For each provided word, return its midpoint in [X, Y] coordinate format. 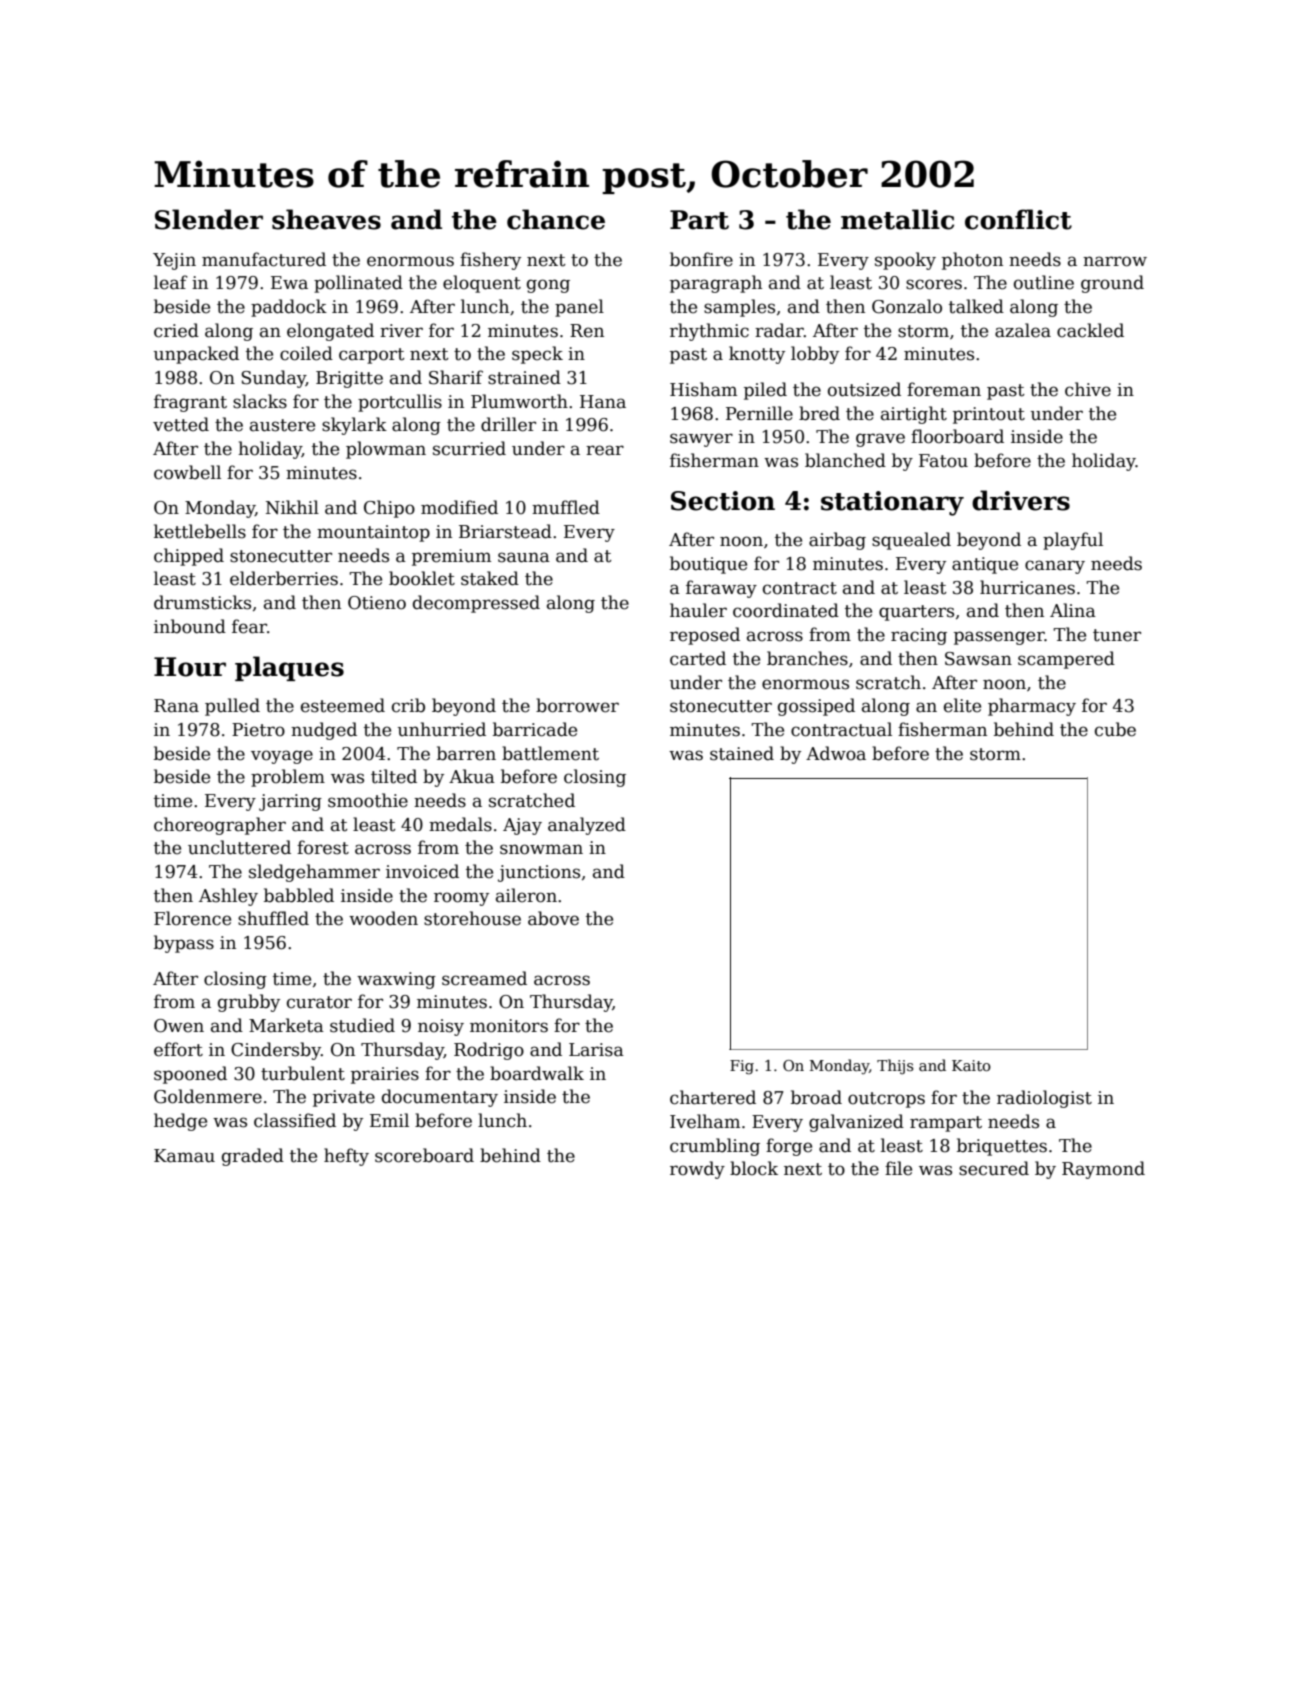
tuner [1117, 635]
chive [1088, 389]
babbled [299, 895]
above [553, 918]
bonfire [701, 259]
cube [1115, 729]
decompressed [476, 604]
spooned [190, 1075]
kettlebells [200, 531]
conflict [1018, 219]
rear [605, 450]
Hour [190, 667]
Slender [209, 219]
